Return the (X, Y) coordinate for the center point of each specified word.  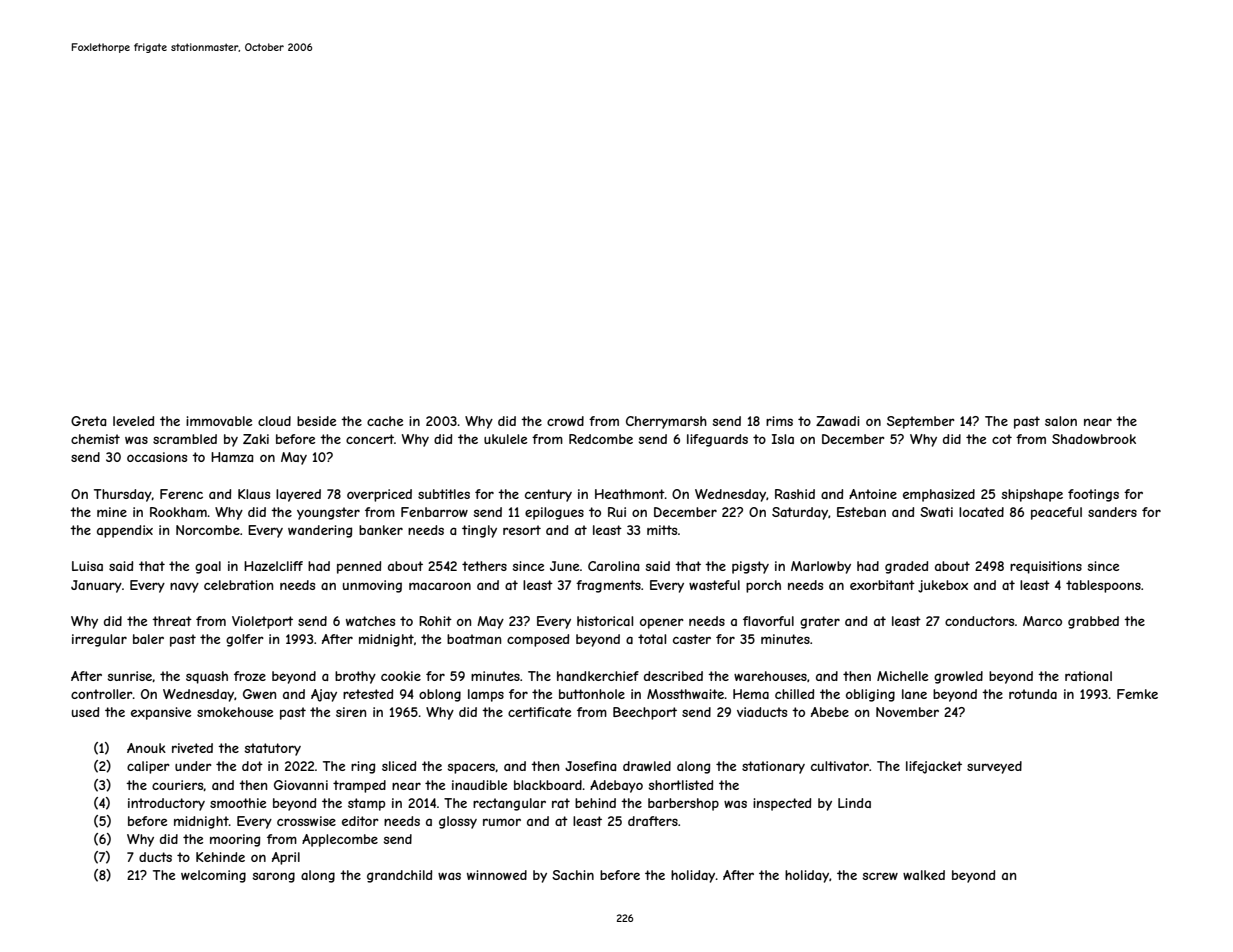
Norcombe (208, 530)
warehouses (770, 676)
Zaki (256, 439)
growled (958, 677)
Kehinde (220, 857)
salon (1061, 421)
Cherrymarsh (666, 422)
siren (351, 712)
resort (522, 530)
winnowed (497, 875)
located (981, 512)
